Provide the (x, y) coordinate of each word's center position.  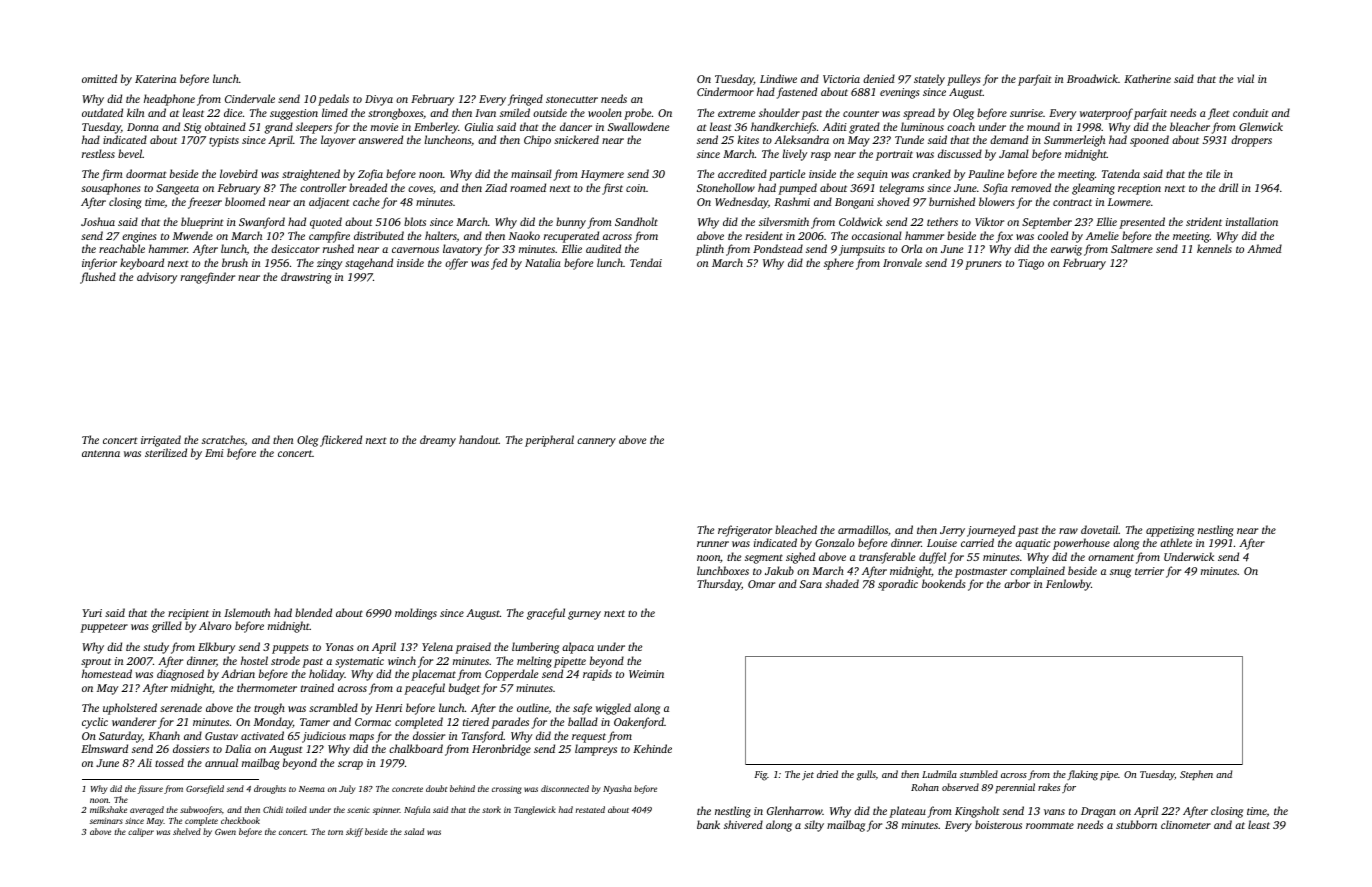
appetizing (1170, 531)
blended (313, 612)
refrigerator (745, 531)
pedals (333, 100)
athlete (1176, 542)
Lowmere (1129, 202)
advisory (157, 278)
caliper (141, 832)
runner (713, 544)
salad (414, 831)
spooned (1149, 141)
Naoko (524, 235)
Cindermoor (725, 91)
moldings (416, 614)
